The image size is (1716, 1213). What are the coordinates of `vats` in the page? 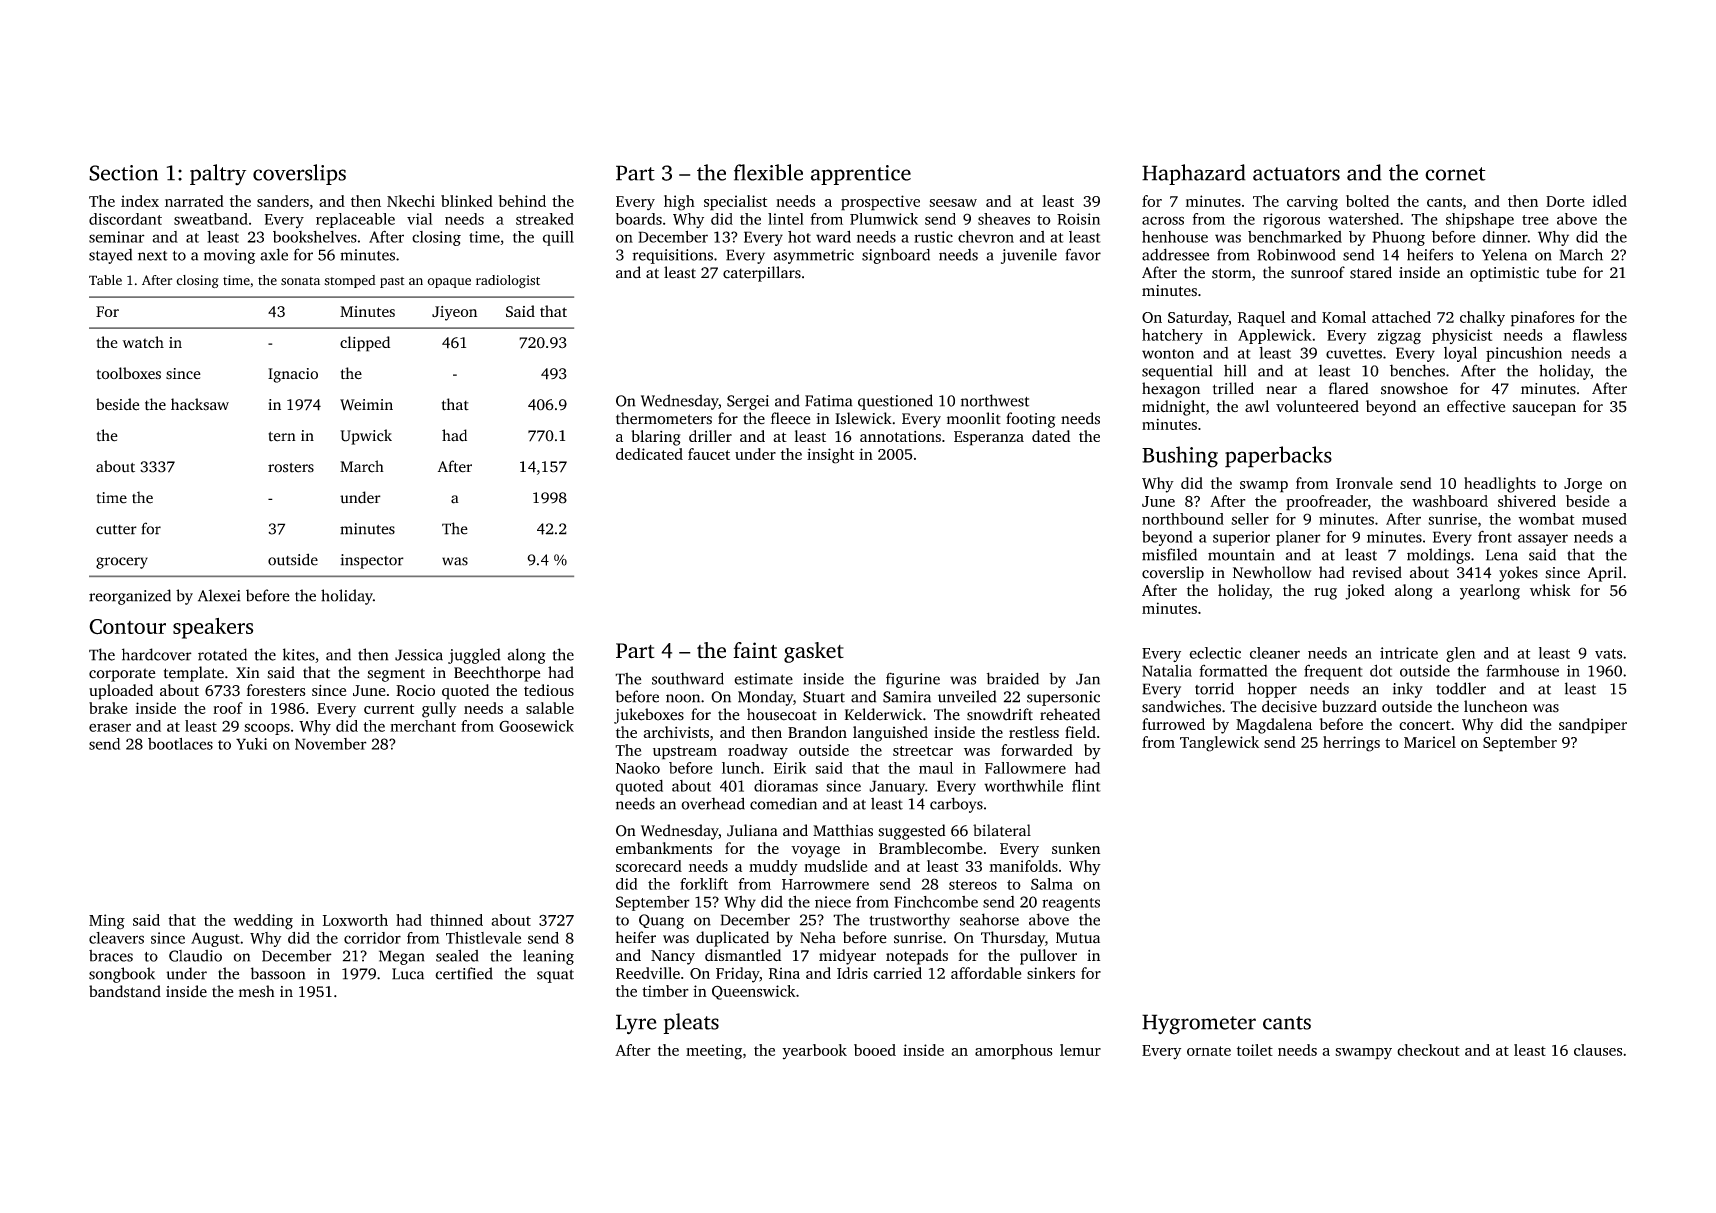 It's located at (1608, 654).
